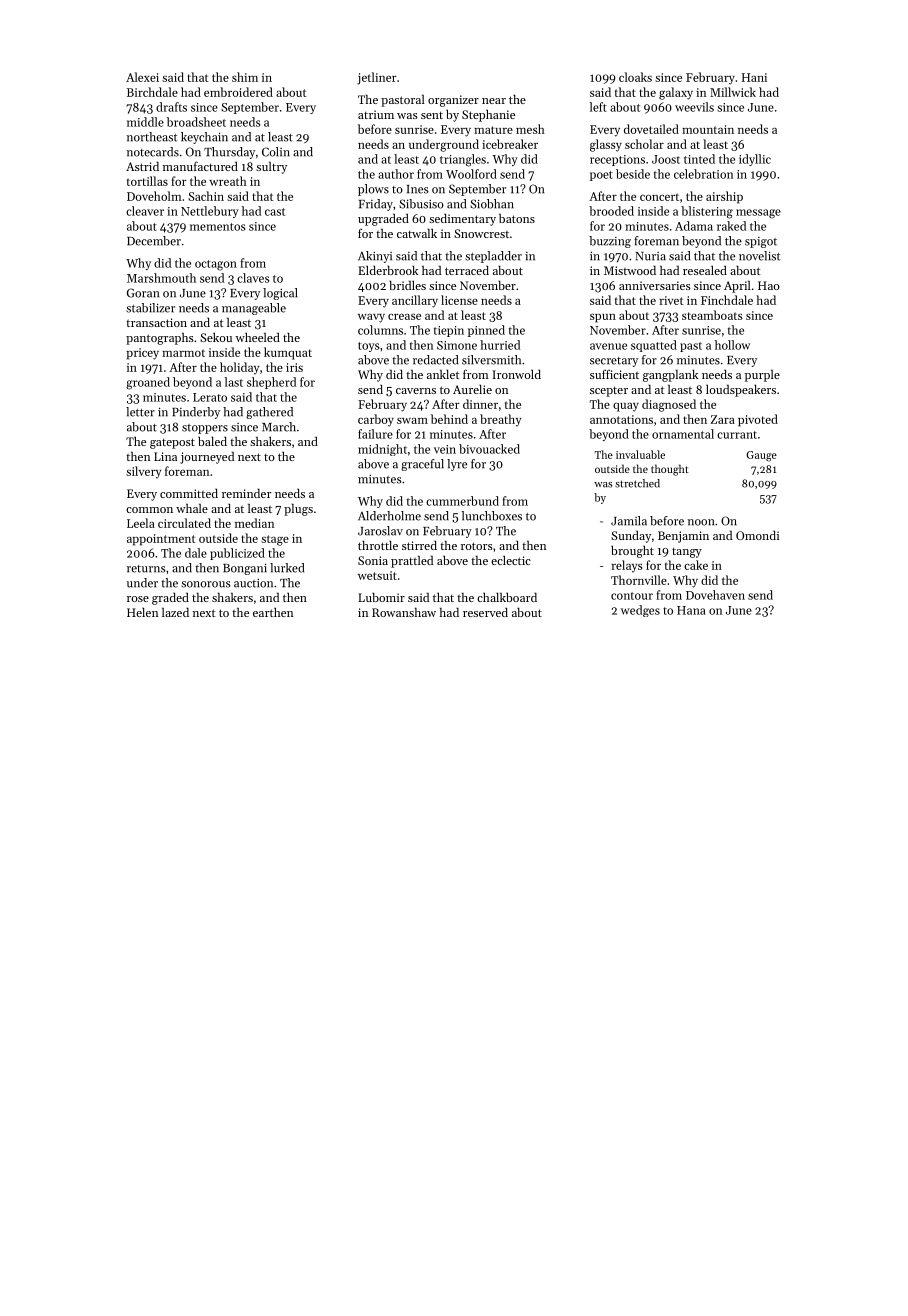  What do you see at coordinates (640, 611) in the page?
I see `wedges` at bounding box center [640, 611].
